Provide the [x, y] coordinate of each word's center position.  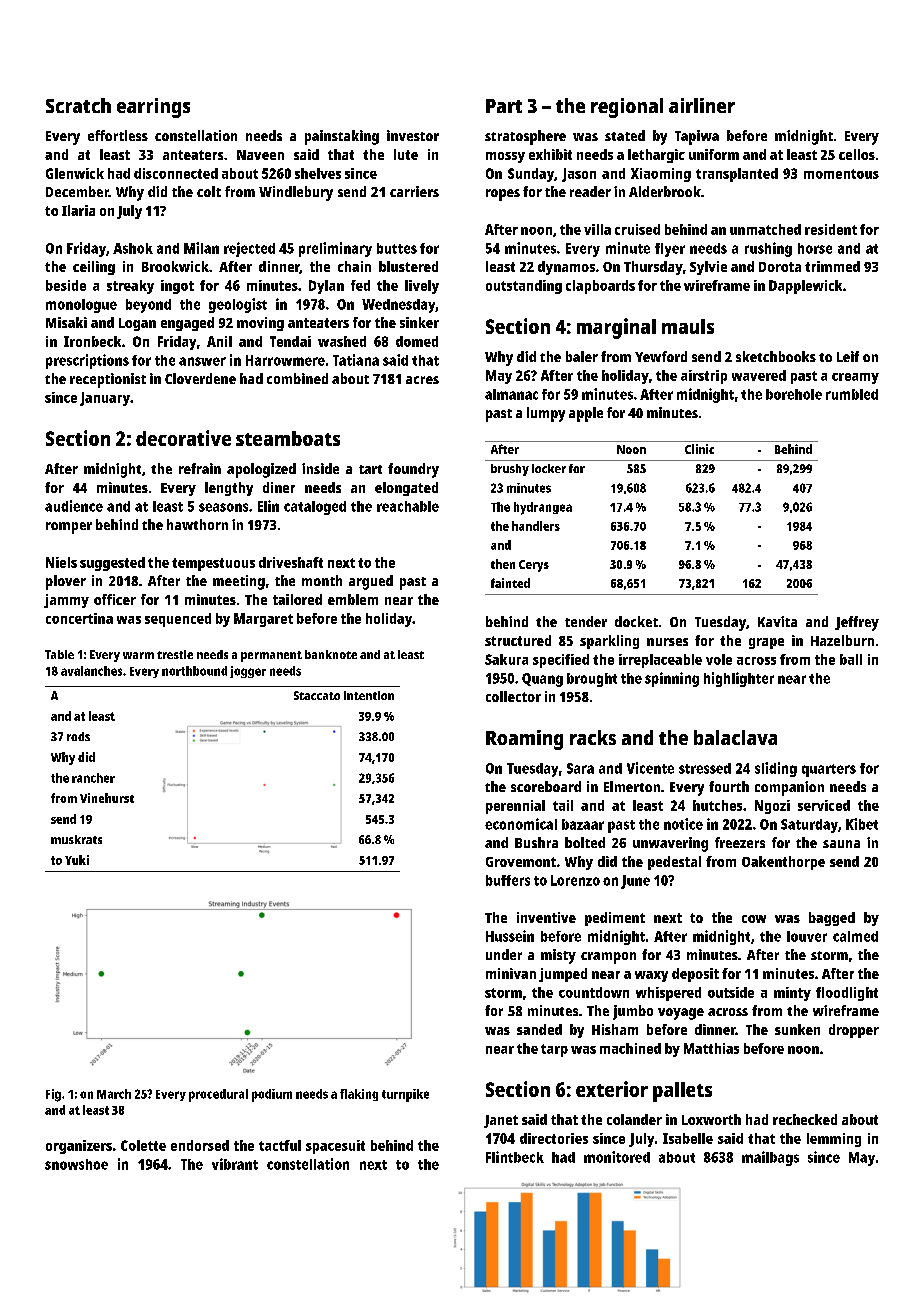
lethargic [656, 156]
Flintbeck [515, 1157]
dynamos [566, 268]
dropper [854, 1031]
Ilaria [78, 210]
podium [272, 1095]
